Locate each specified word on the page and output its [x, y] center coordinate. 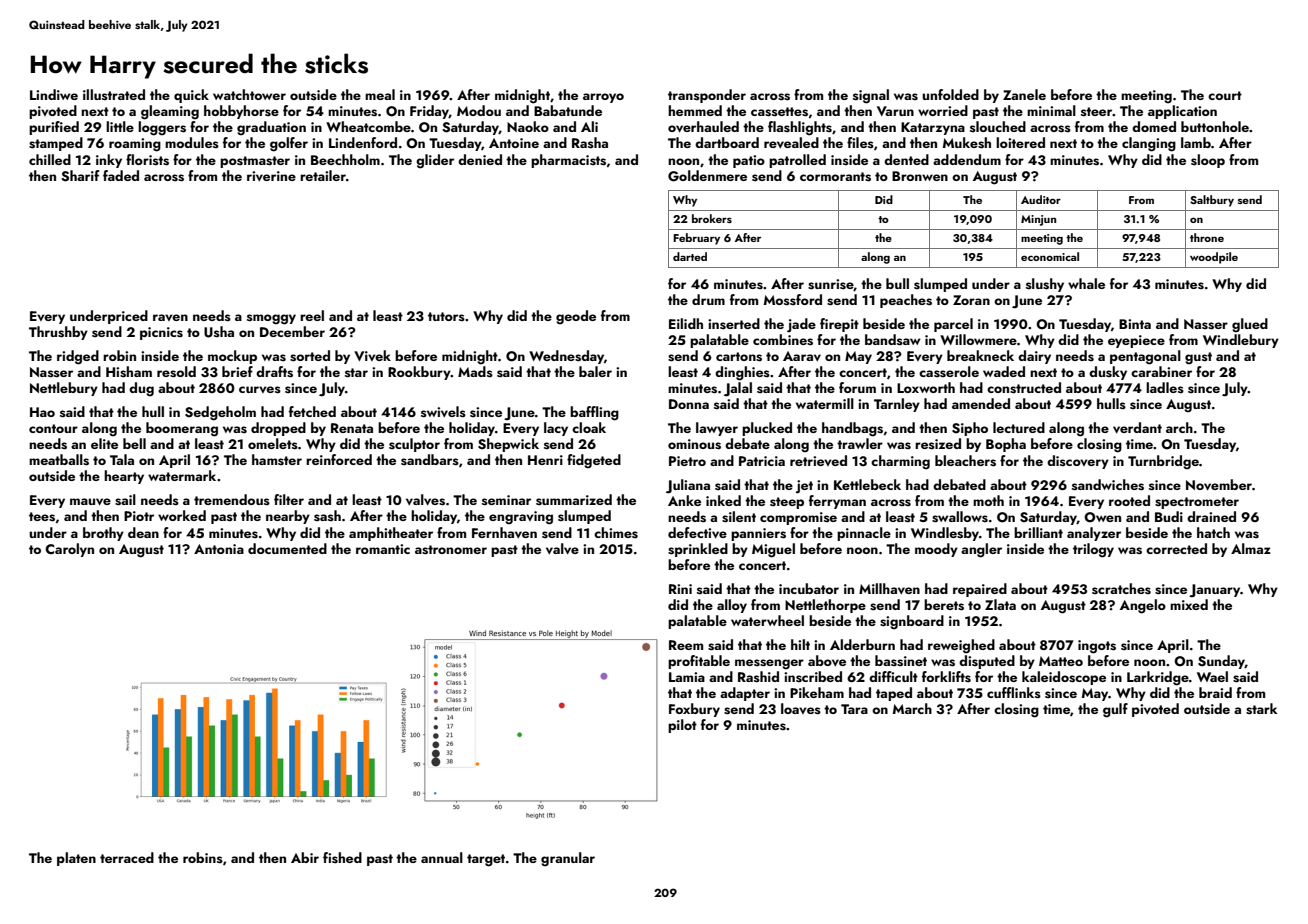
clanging [1149, 144]
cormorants [835, 177]
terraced [127, 857]
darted [690, 256]
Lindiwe [54, 94]
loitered [1020, 142]
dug [141, 389]
